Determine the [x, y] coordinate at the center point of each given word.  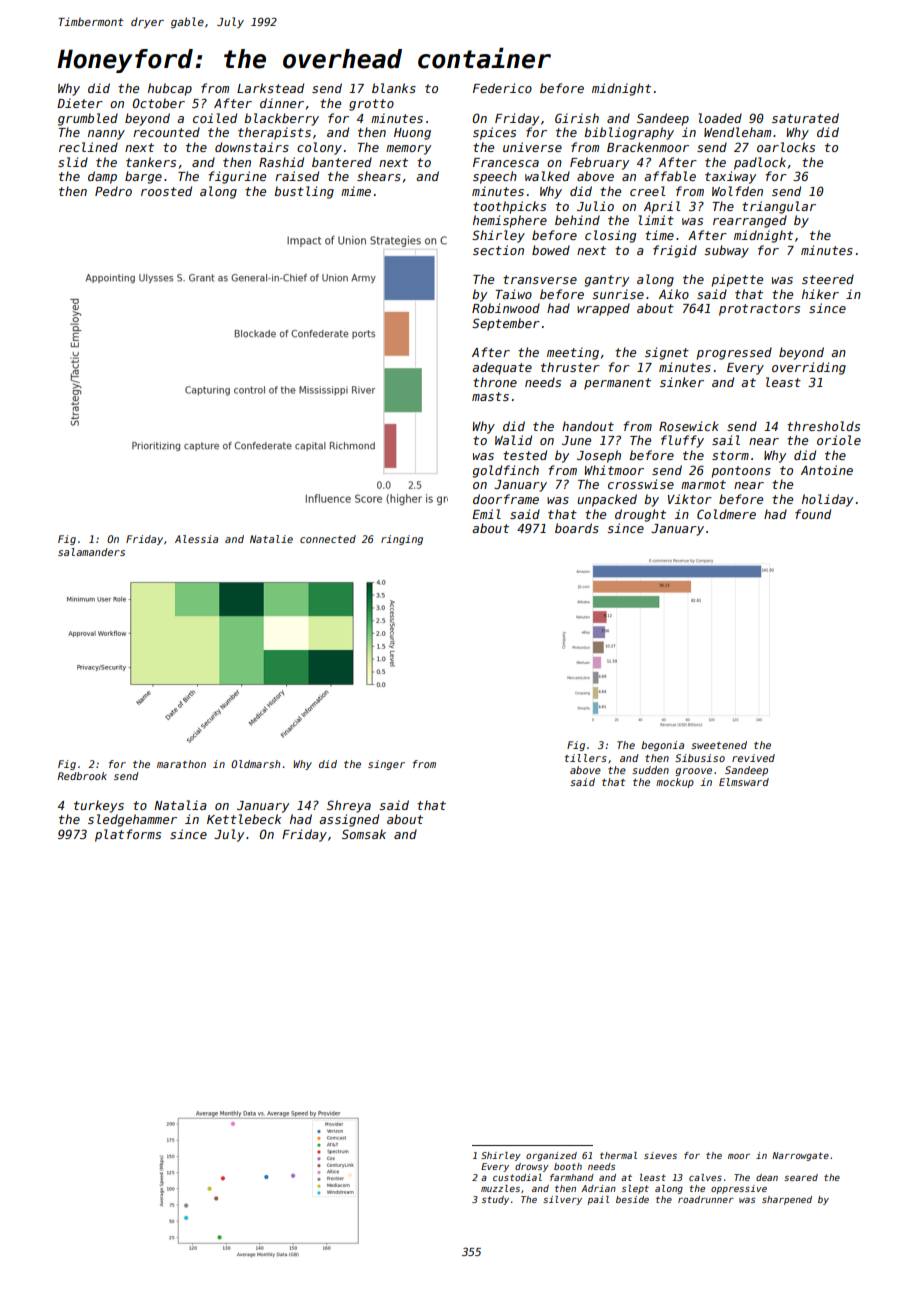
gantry [606, 281]
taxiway [730, 177]
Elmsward [744, 782]
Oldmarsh [255, 764]
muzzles [500, 1188]
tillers [586, 758]
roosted [166, 191]
